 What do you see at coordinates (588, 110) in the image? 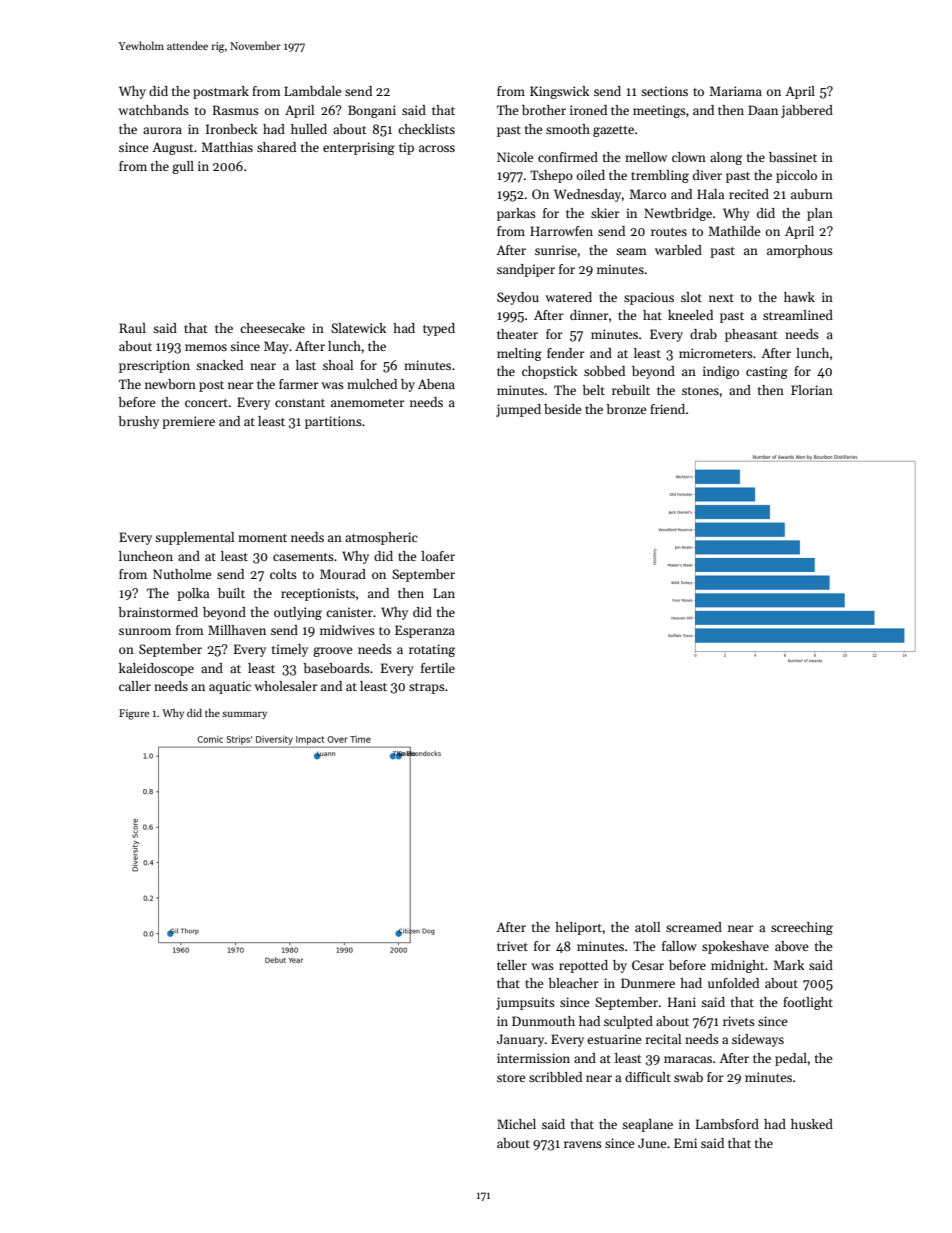
I see `ironed` at bounding box center [588, 110].
